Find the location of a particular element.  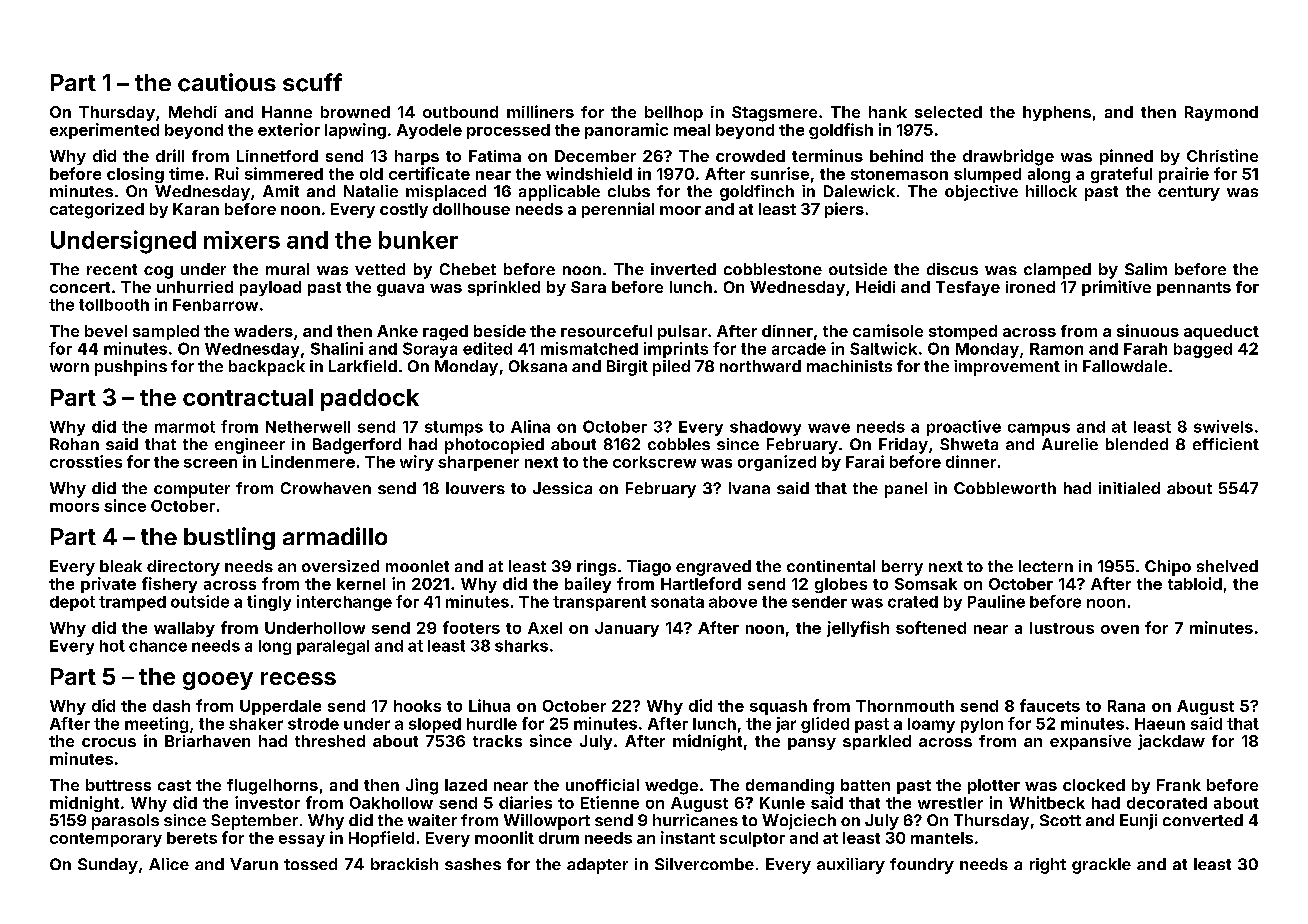

demanding is located at coordinates (790, 787).
